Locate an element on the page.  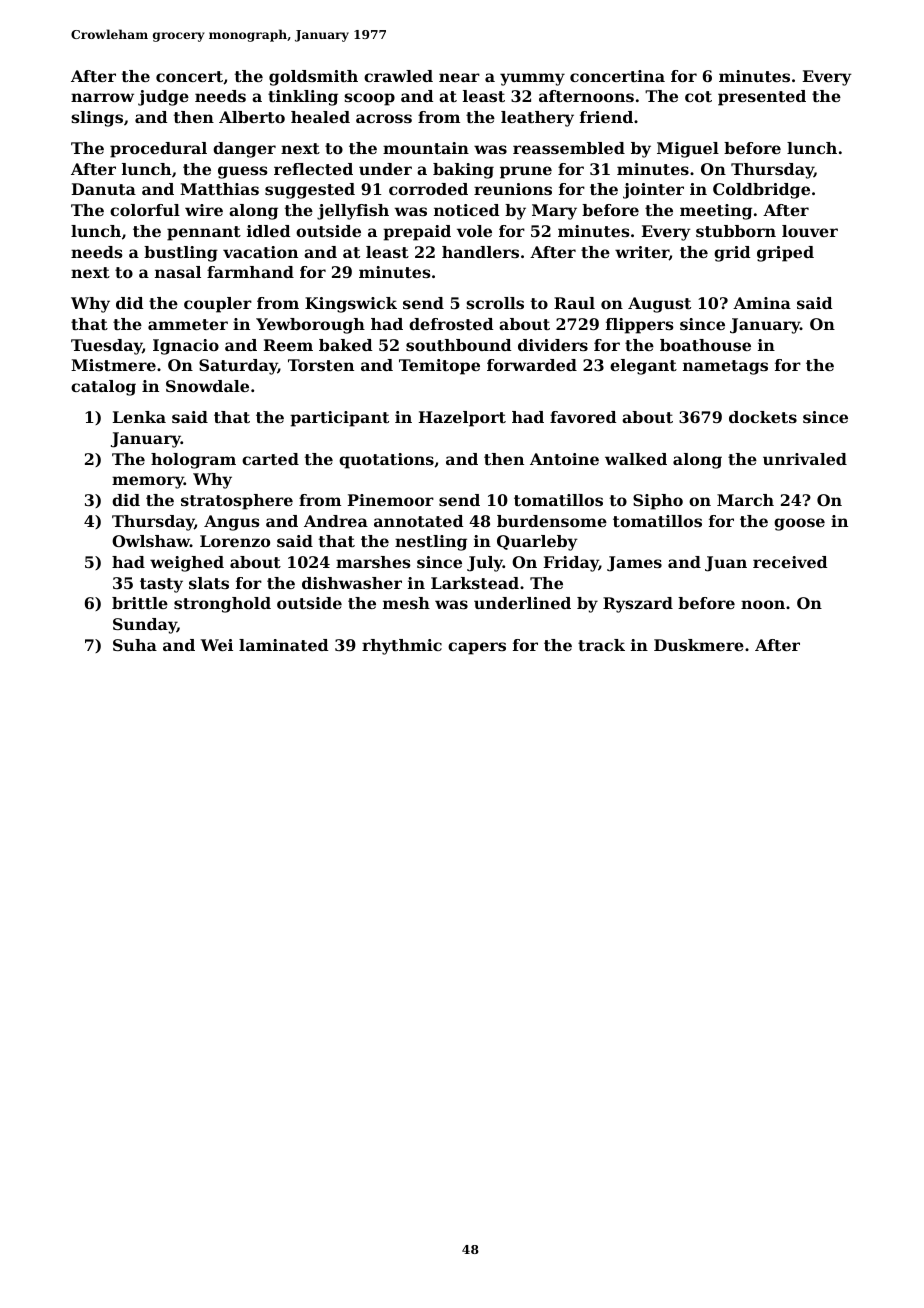
procedural is located at coordinates (158, 150).
